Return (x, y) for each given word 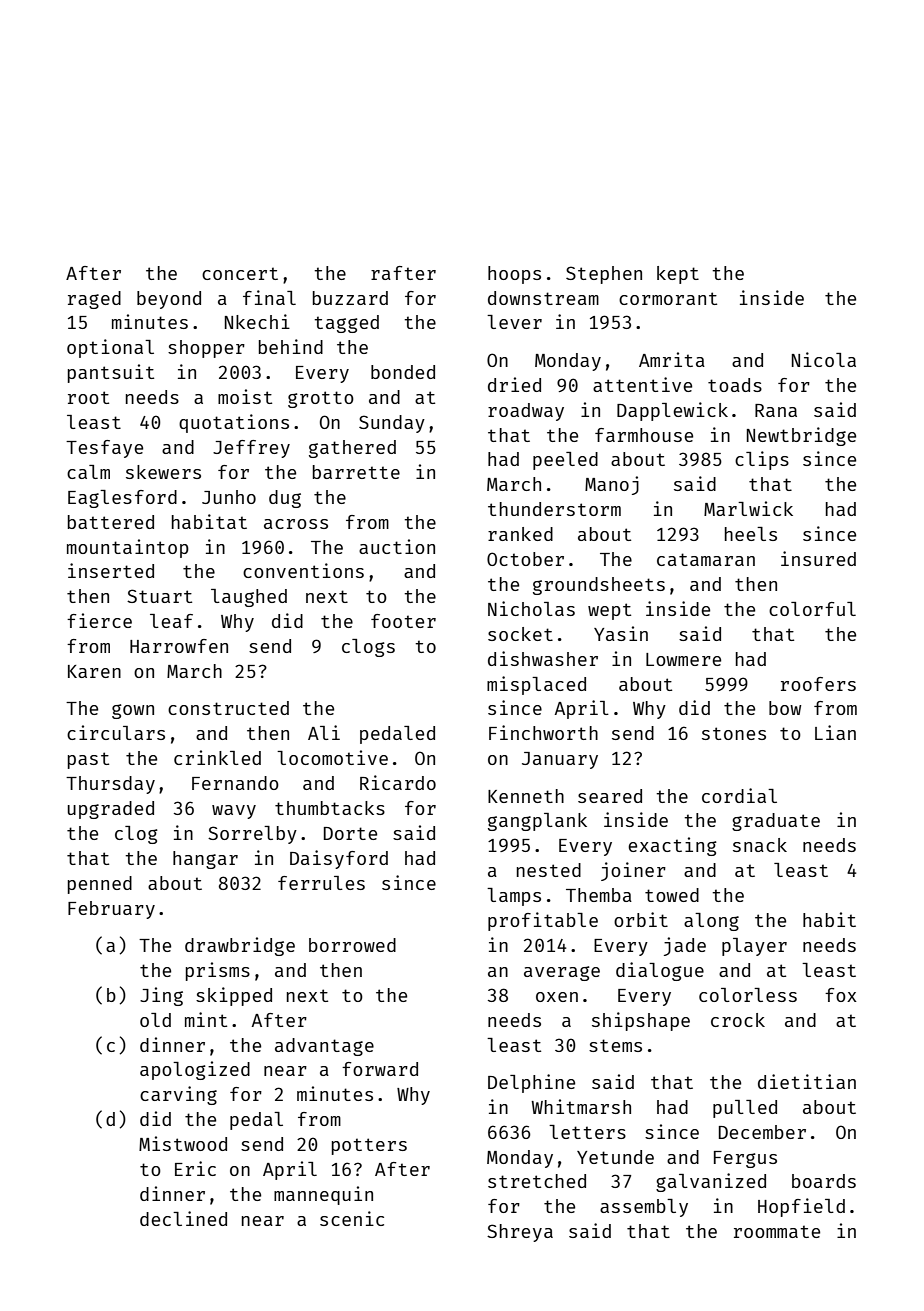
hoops (514, 275)
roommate (777, 1231)
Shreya (520, 1233)
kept (678, 275)
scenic (352, 1218)
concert (240, 273)
